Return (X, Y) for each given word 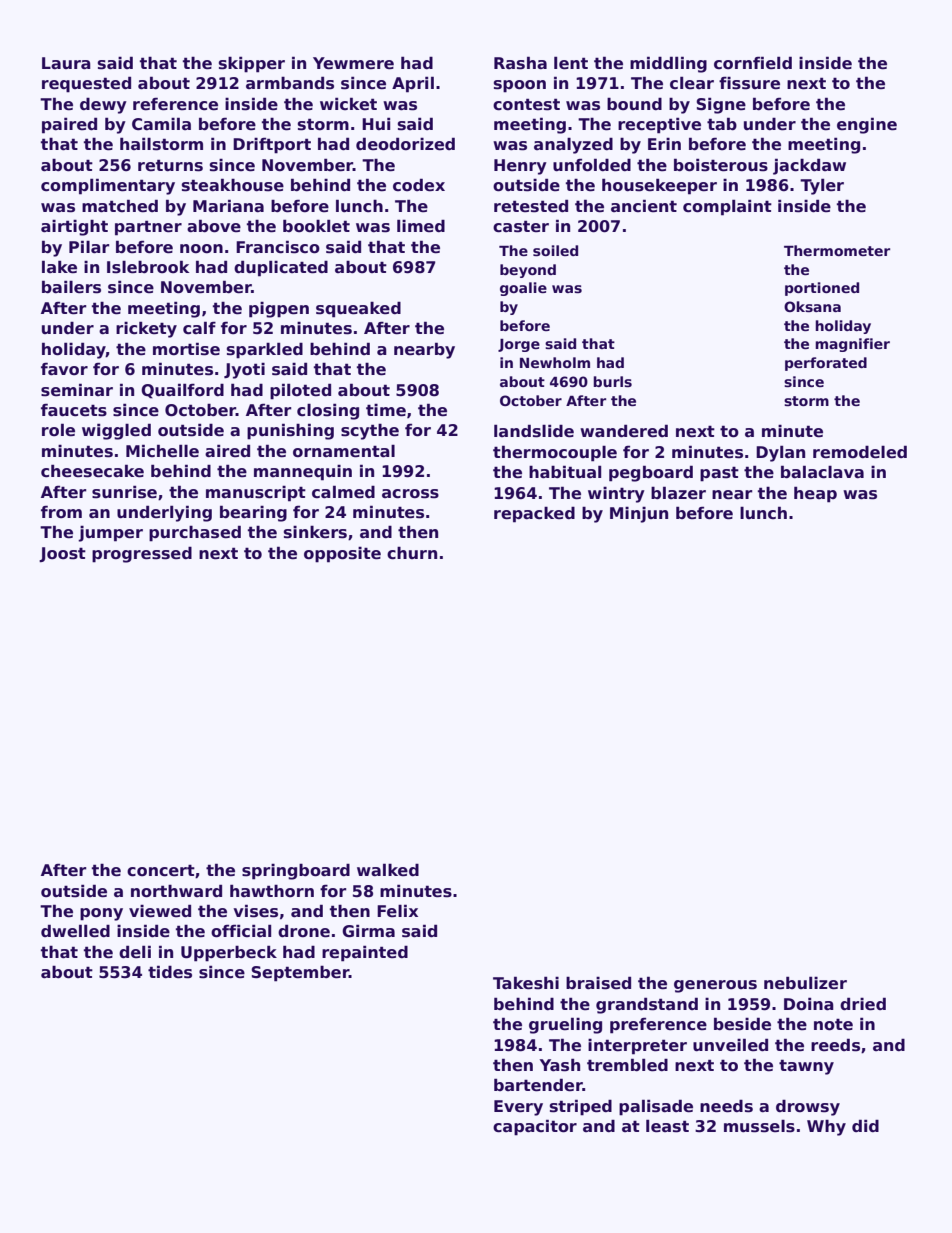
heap (815, 495)
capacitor (535, 1127)
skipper (252, 65)
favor (64, 369)
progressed (142, 555)
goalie (523, 289)
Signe (721, 106)
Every (518, 1108)
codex (419, 185)
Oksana (812, 306)
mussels (759, 1126)
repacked (534, 515)
